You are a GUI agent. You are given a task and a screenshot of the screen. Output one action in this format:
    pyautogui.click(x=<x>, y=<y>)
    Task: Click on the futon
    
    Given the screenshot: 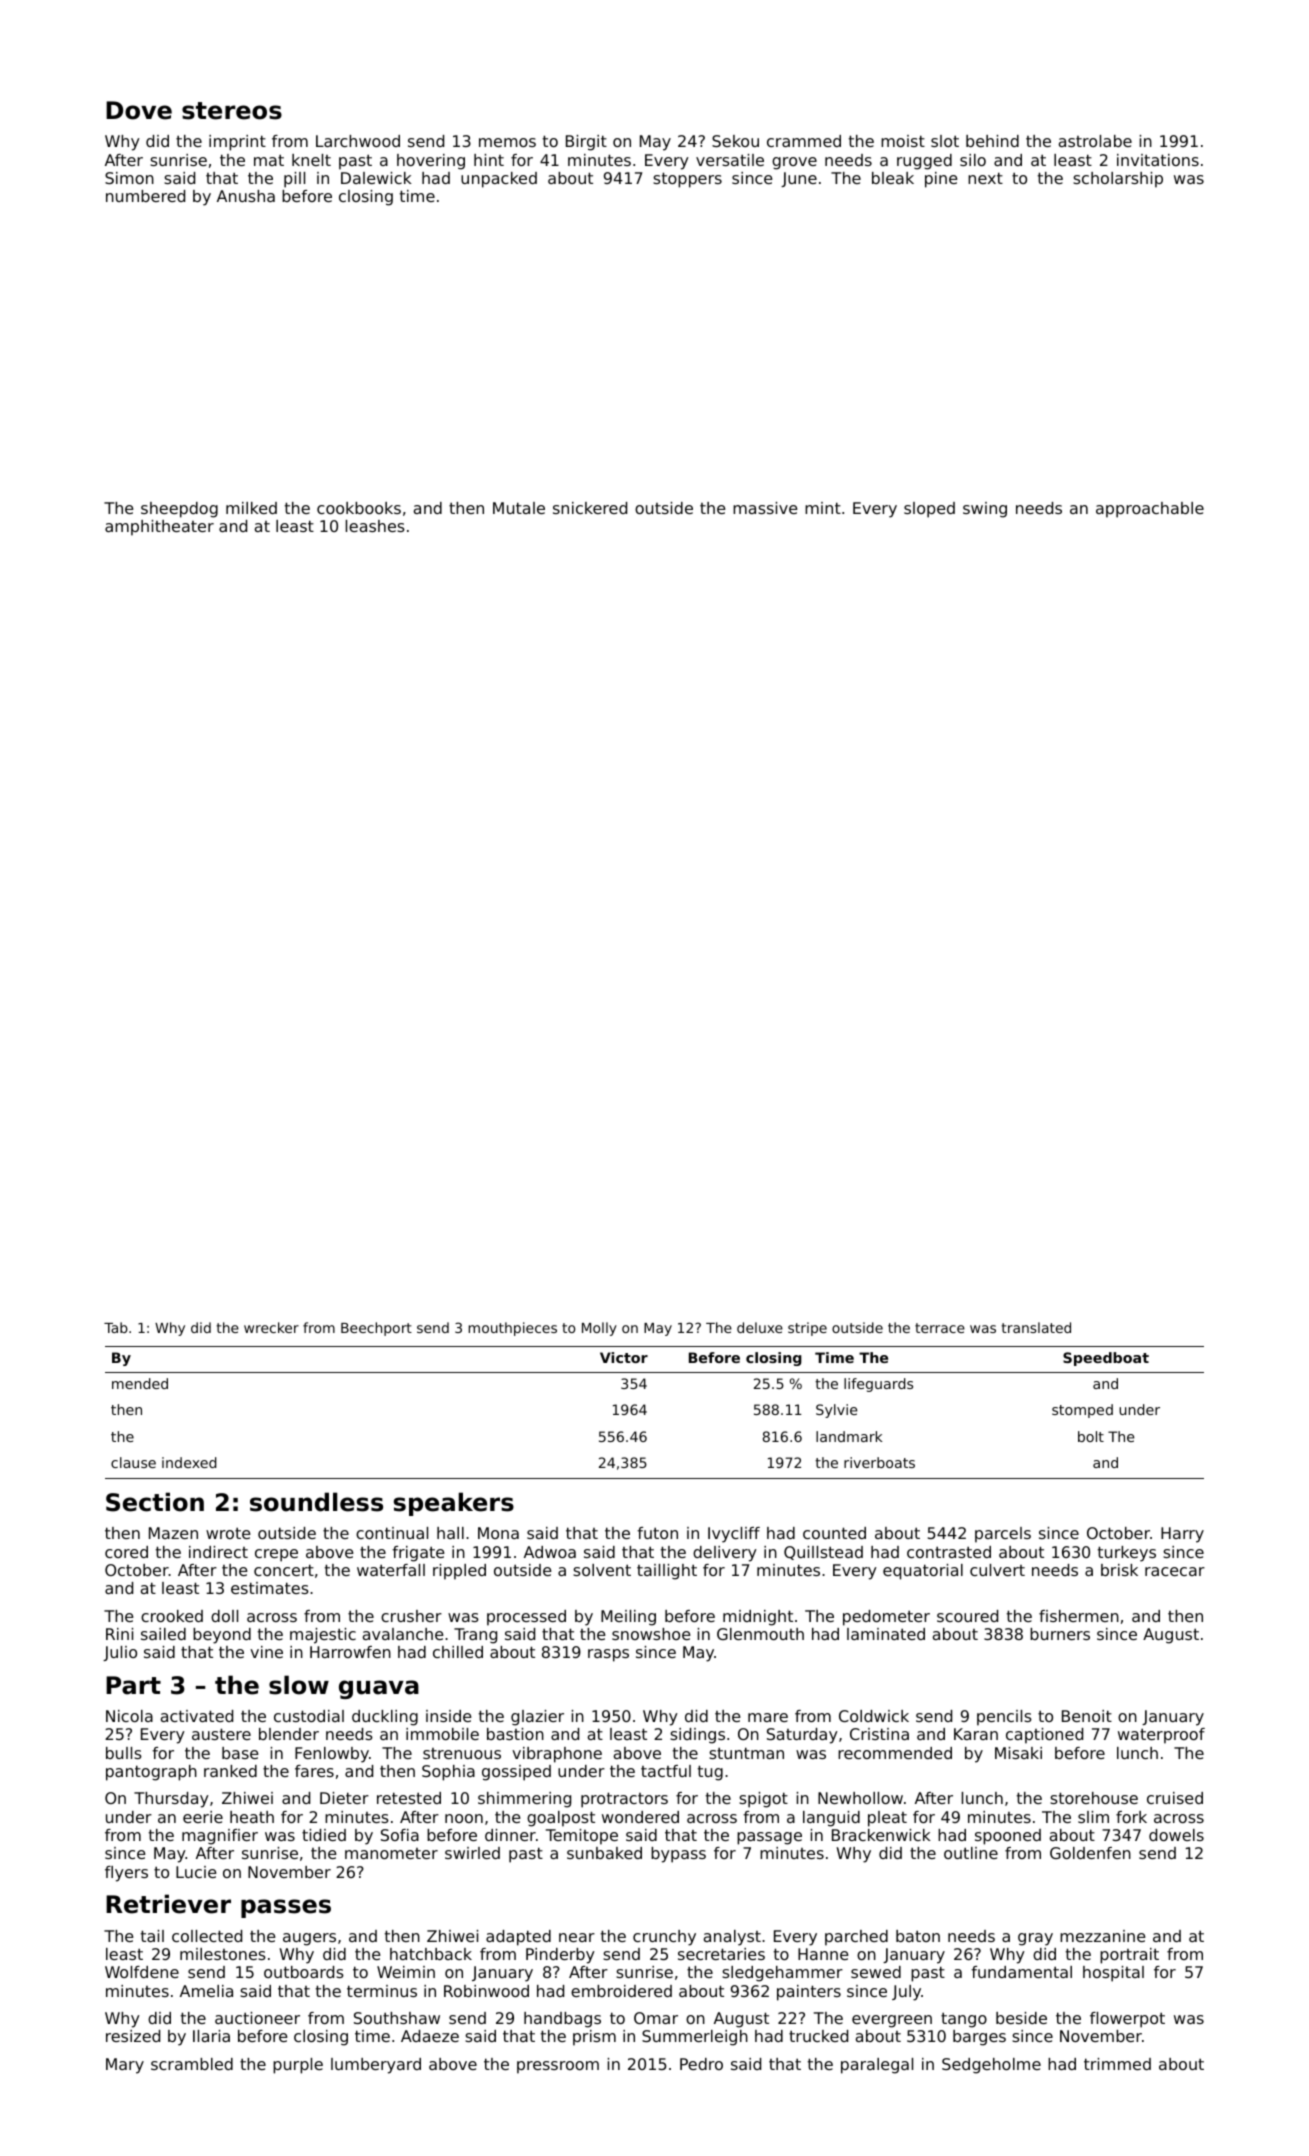 What is the action you would take?
    pyautogui.click(x=657, y=1533)
